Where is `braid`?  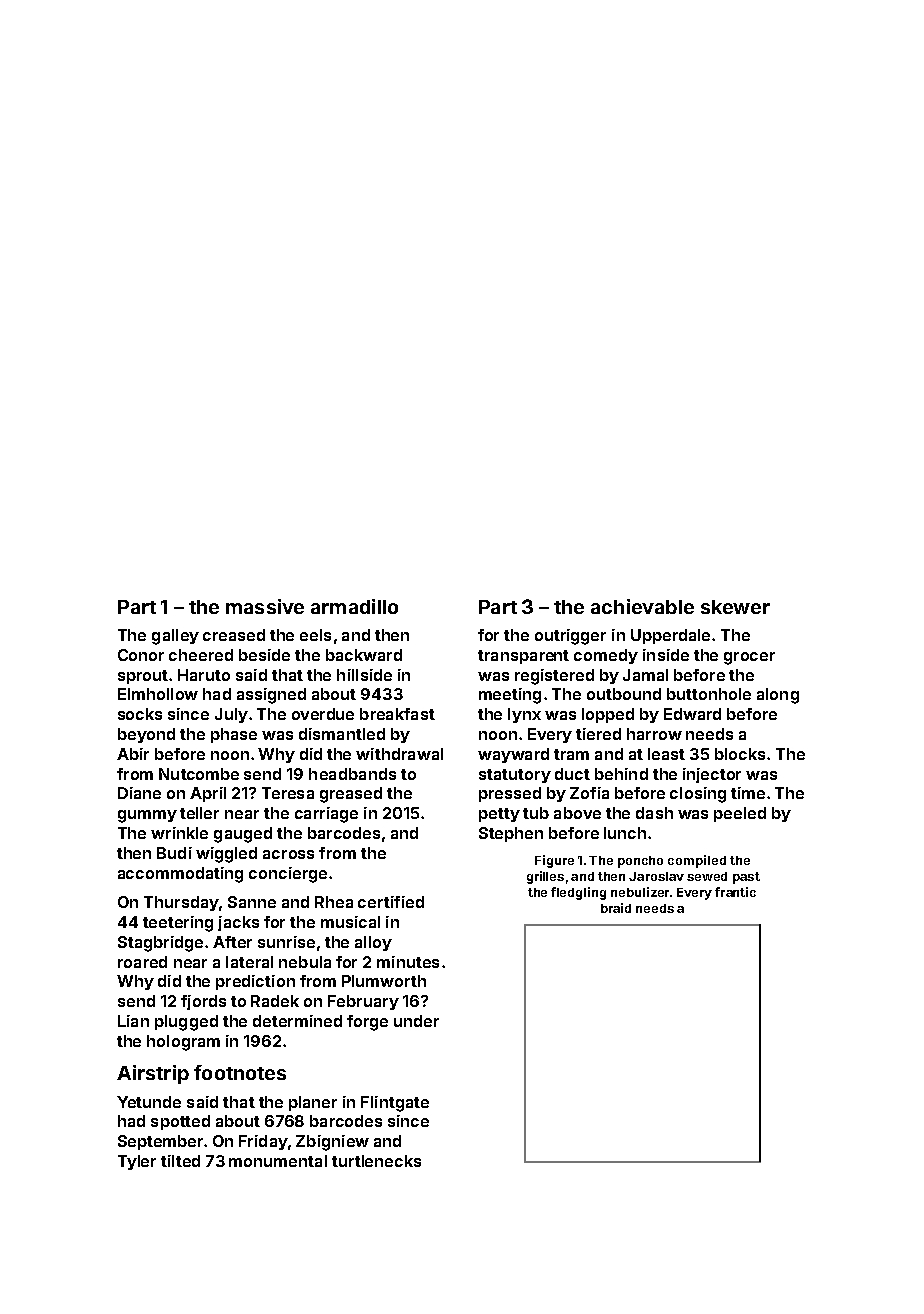
braid is located at coordinates (616, 908).
